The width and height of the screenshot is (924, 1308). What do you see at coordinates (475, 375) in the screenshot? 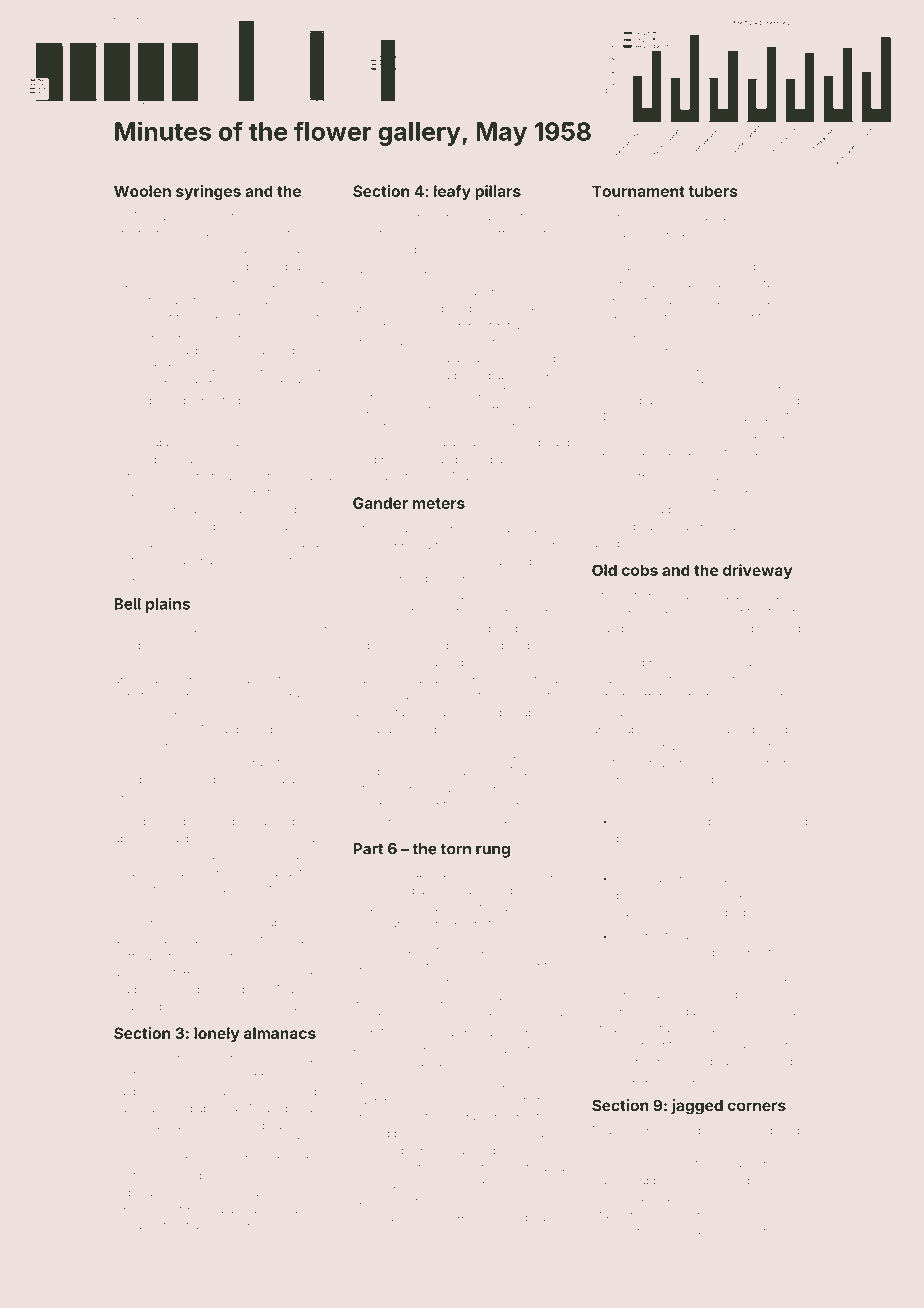
I see `felled` at bounding box center [475, 375].
